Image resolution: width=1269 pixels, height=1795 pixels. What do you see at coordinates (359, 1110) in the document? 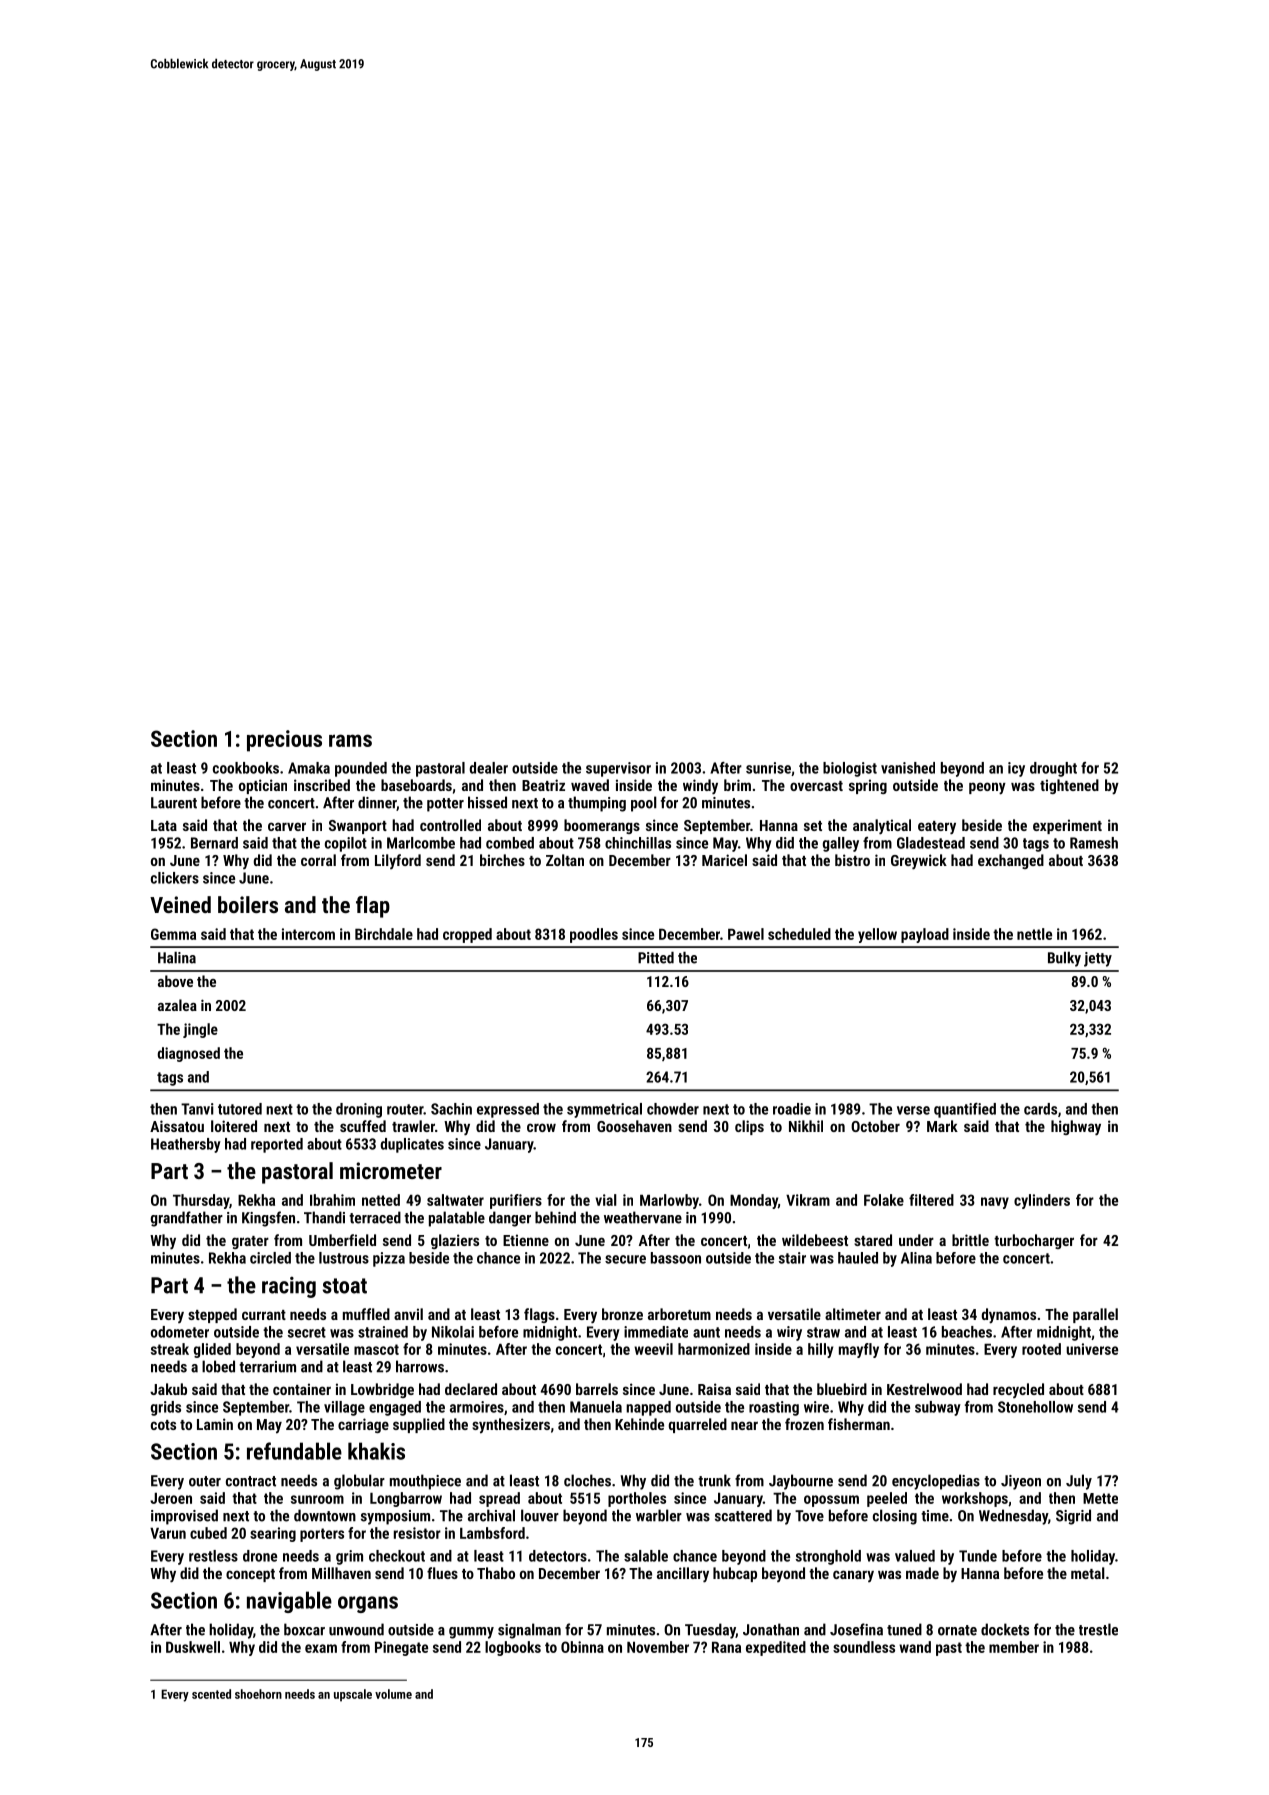
I see `droning` at bounding box center [359, 1110].
